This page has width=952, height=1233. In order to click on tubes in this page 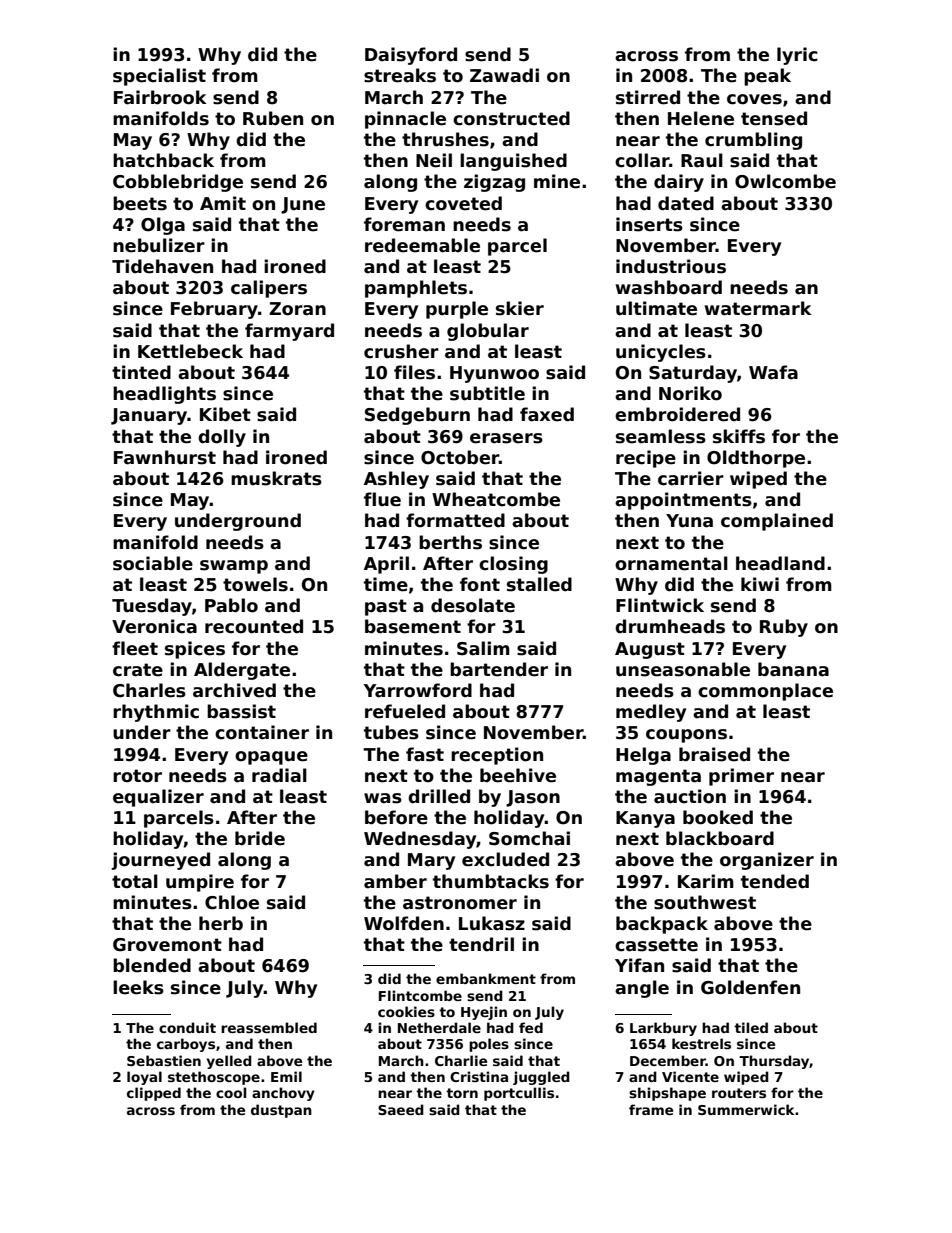, I will do `click(391, 732)`.
